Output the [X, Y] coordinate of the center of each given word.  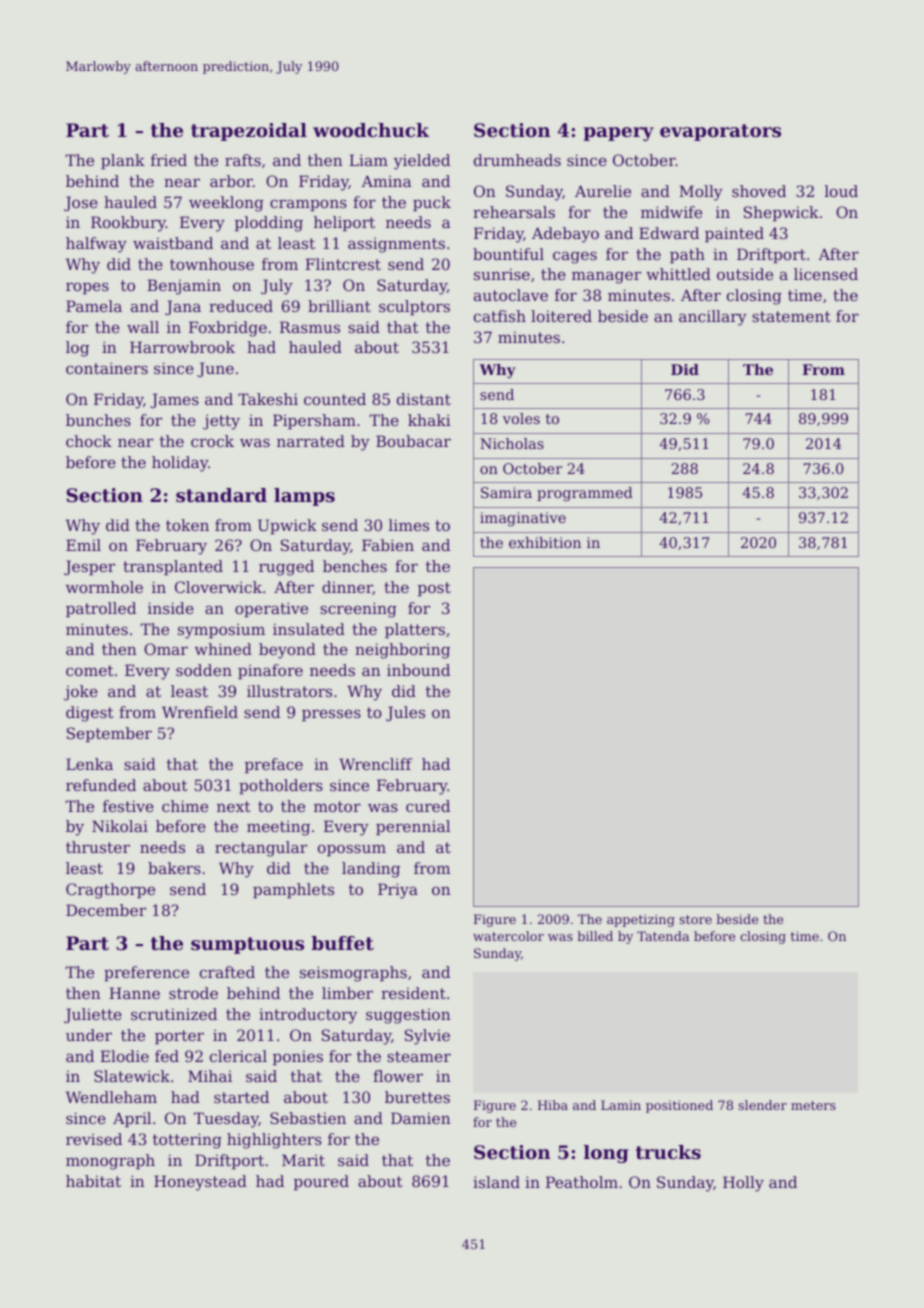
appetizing [641, 920]
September [109, 734]
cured [428, 806]
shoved [759, 191]
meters [813, 1105]
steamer [419, 1056]
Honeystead [200, 1183]
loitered [561, 316]
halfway [96, 245]
